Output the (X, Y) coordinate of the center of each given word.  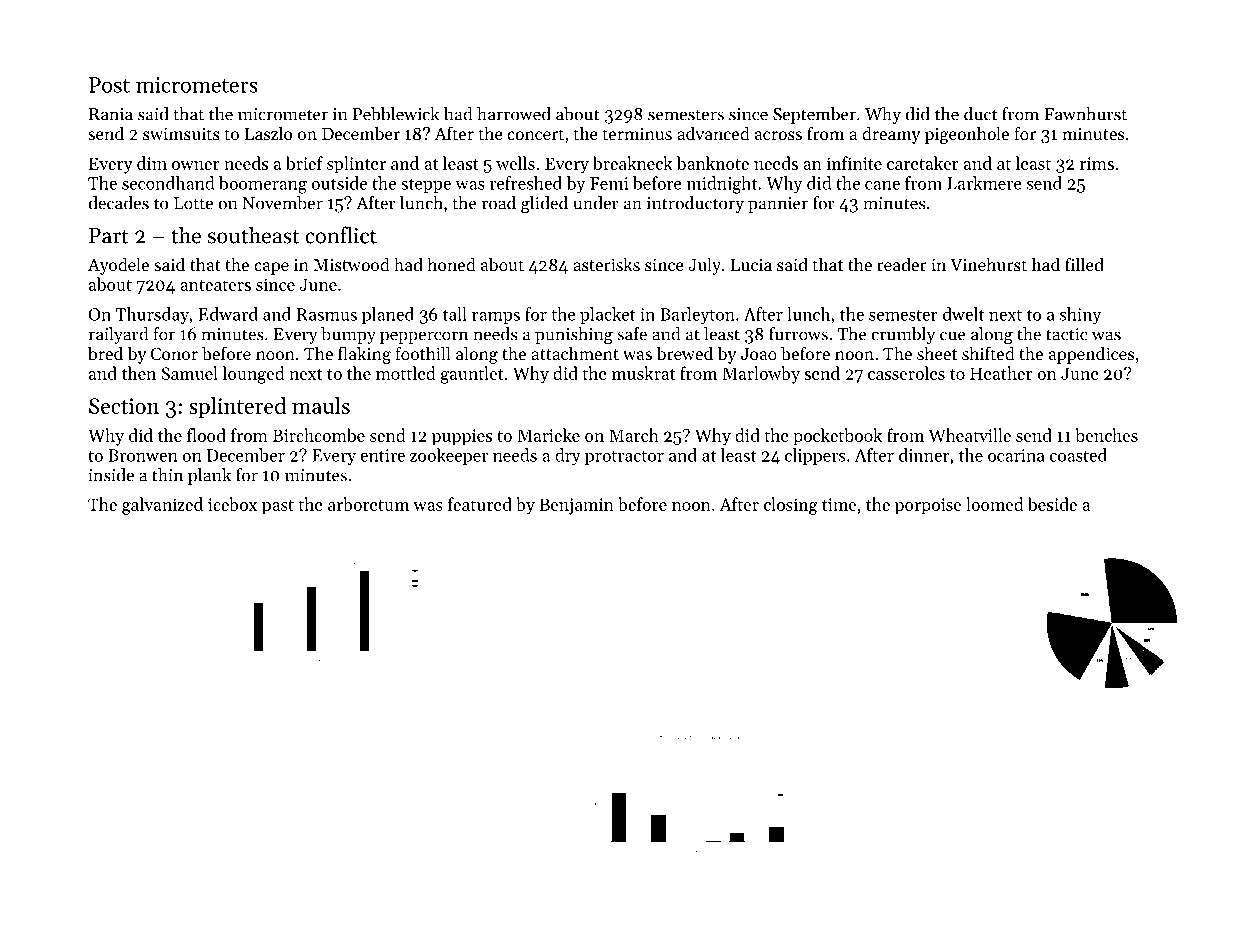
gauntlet (472, 375)
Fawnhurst (1085, 114)
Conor (174, 353)
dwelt (963, 314)
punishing (574, 336)
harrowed (514, 114)
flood (206, 435)
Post (109, 85)
